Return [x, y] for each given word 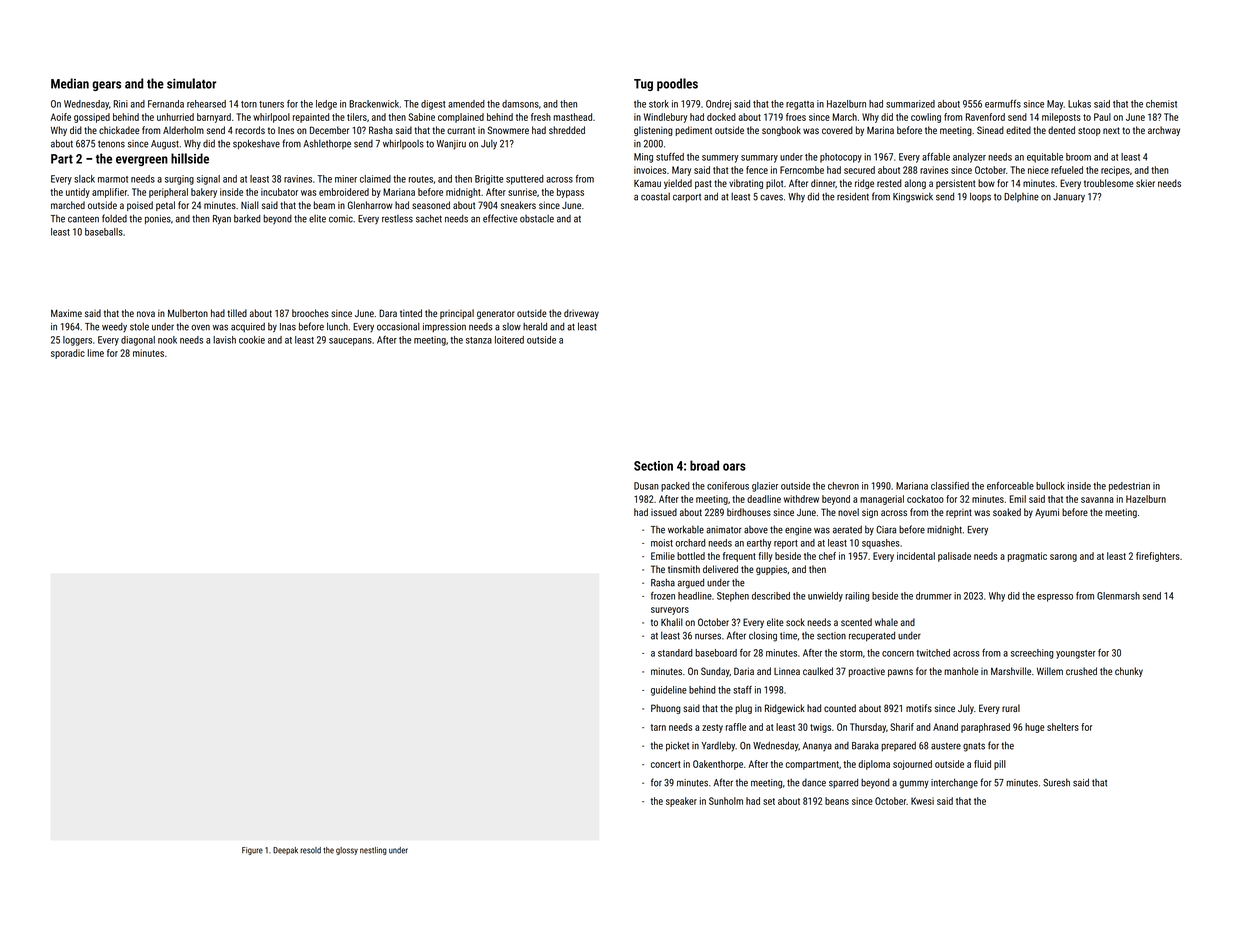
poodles [677, 84]
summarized [910, 104]
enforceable [1010, 486]
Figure [252, 851]
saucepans [350, 342]
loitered [509, 340]
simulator [191, 83]
